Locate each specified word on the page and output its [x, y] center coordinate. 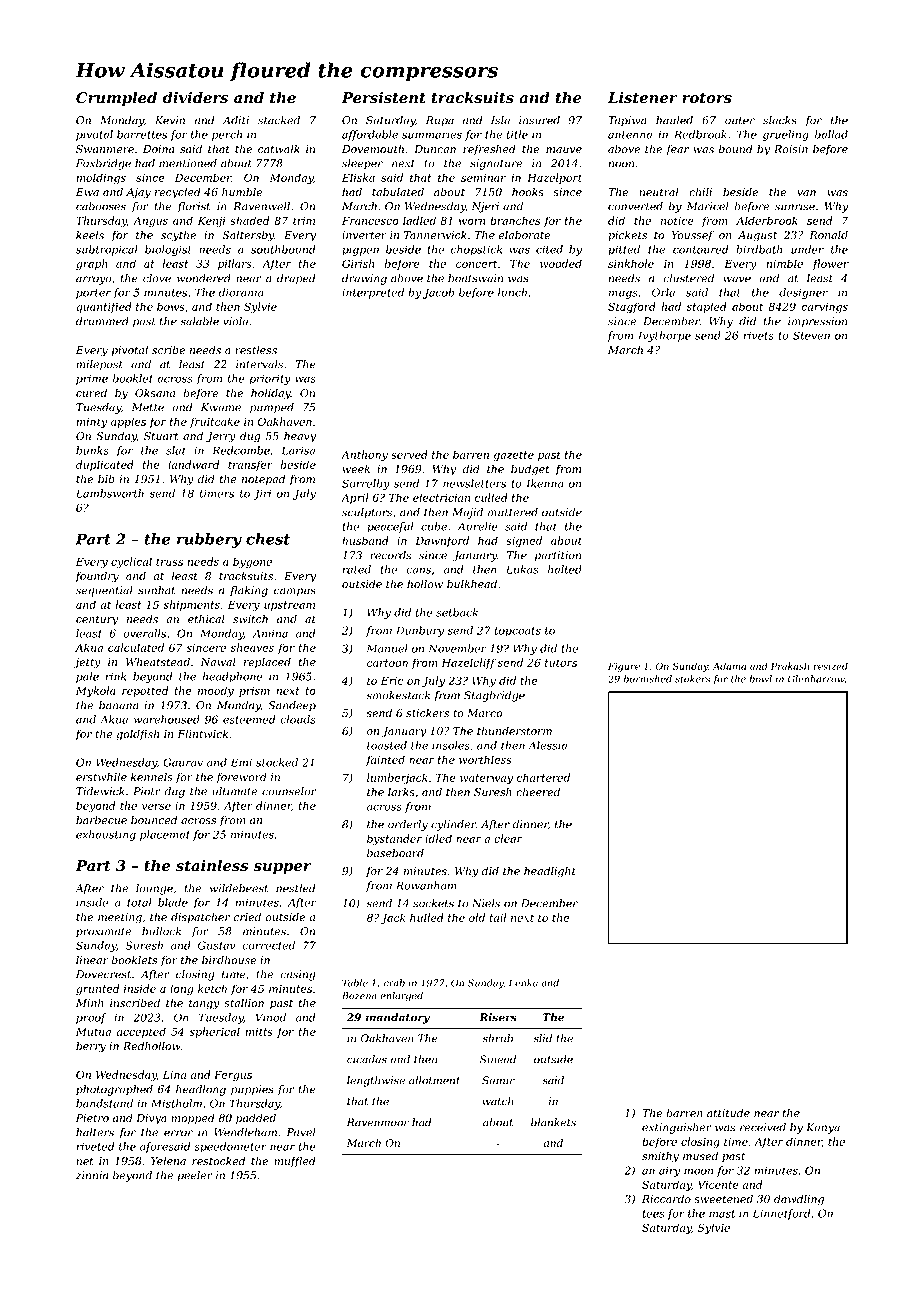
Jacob [439, 293]
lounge [154, 889]
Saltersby [248, 236]
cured [91, 392]
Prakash [790, 666]
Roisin [791, 149]
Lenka [523, 983]
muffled [295, 1161]
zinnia [92, 1175]
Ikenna [544, 483]
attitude [728, 1113]
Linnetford [782, 1214]
